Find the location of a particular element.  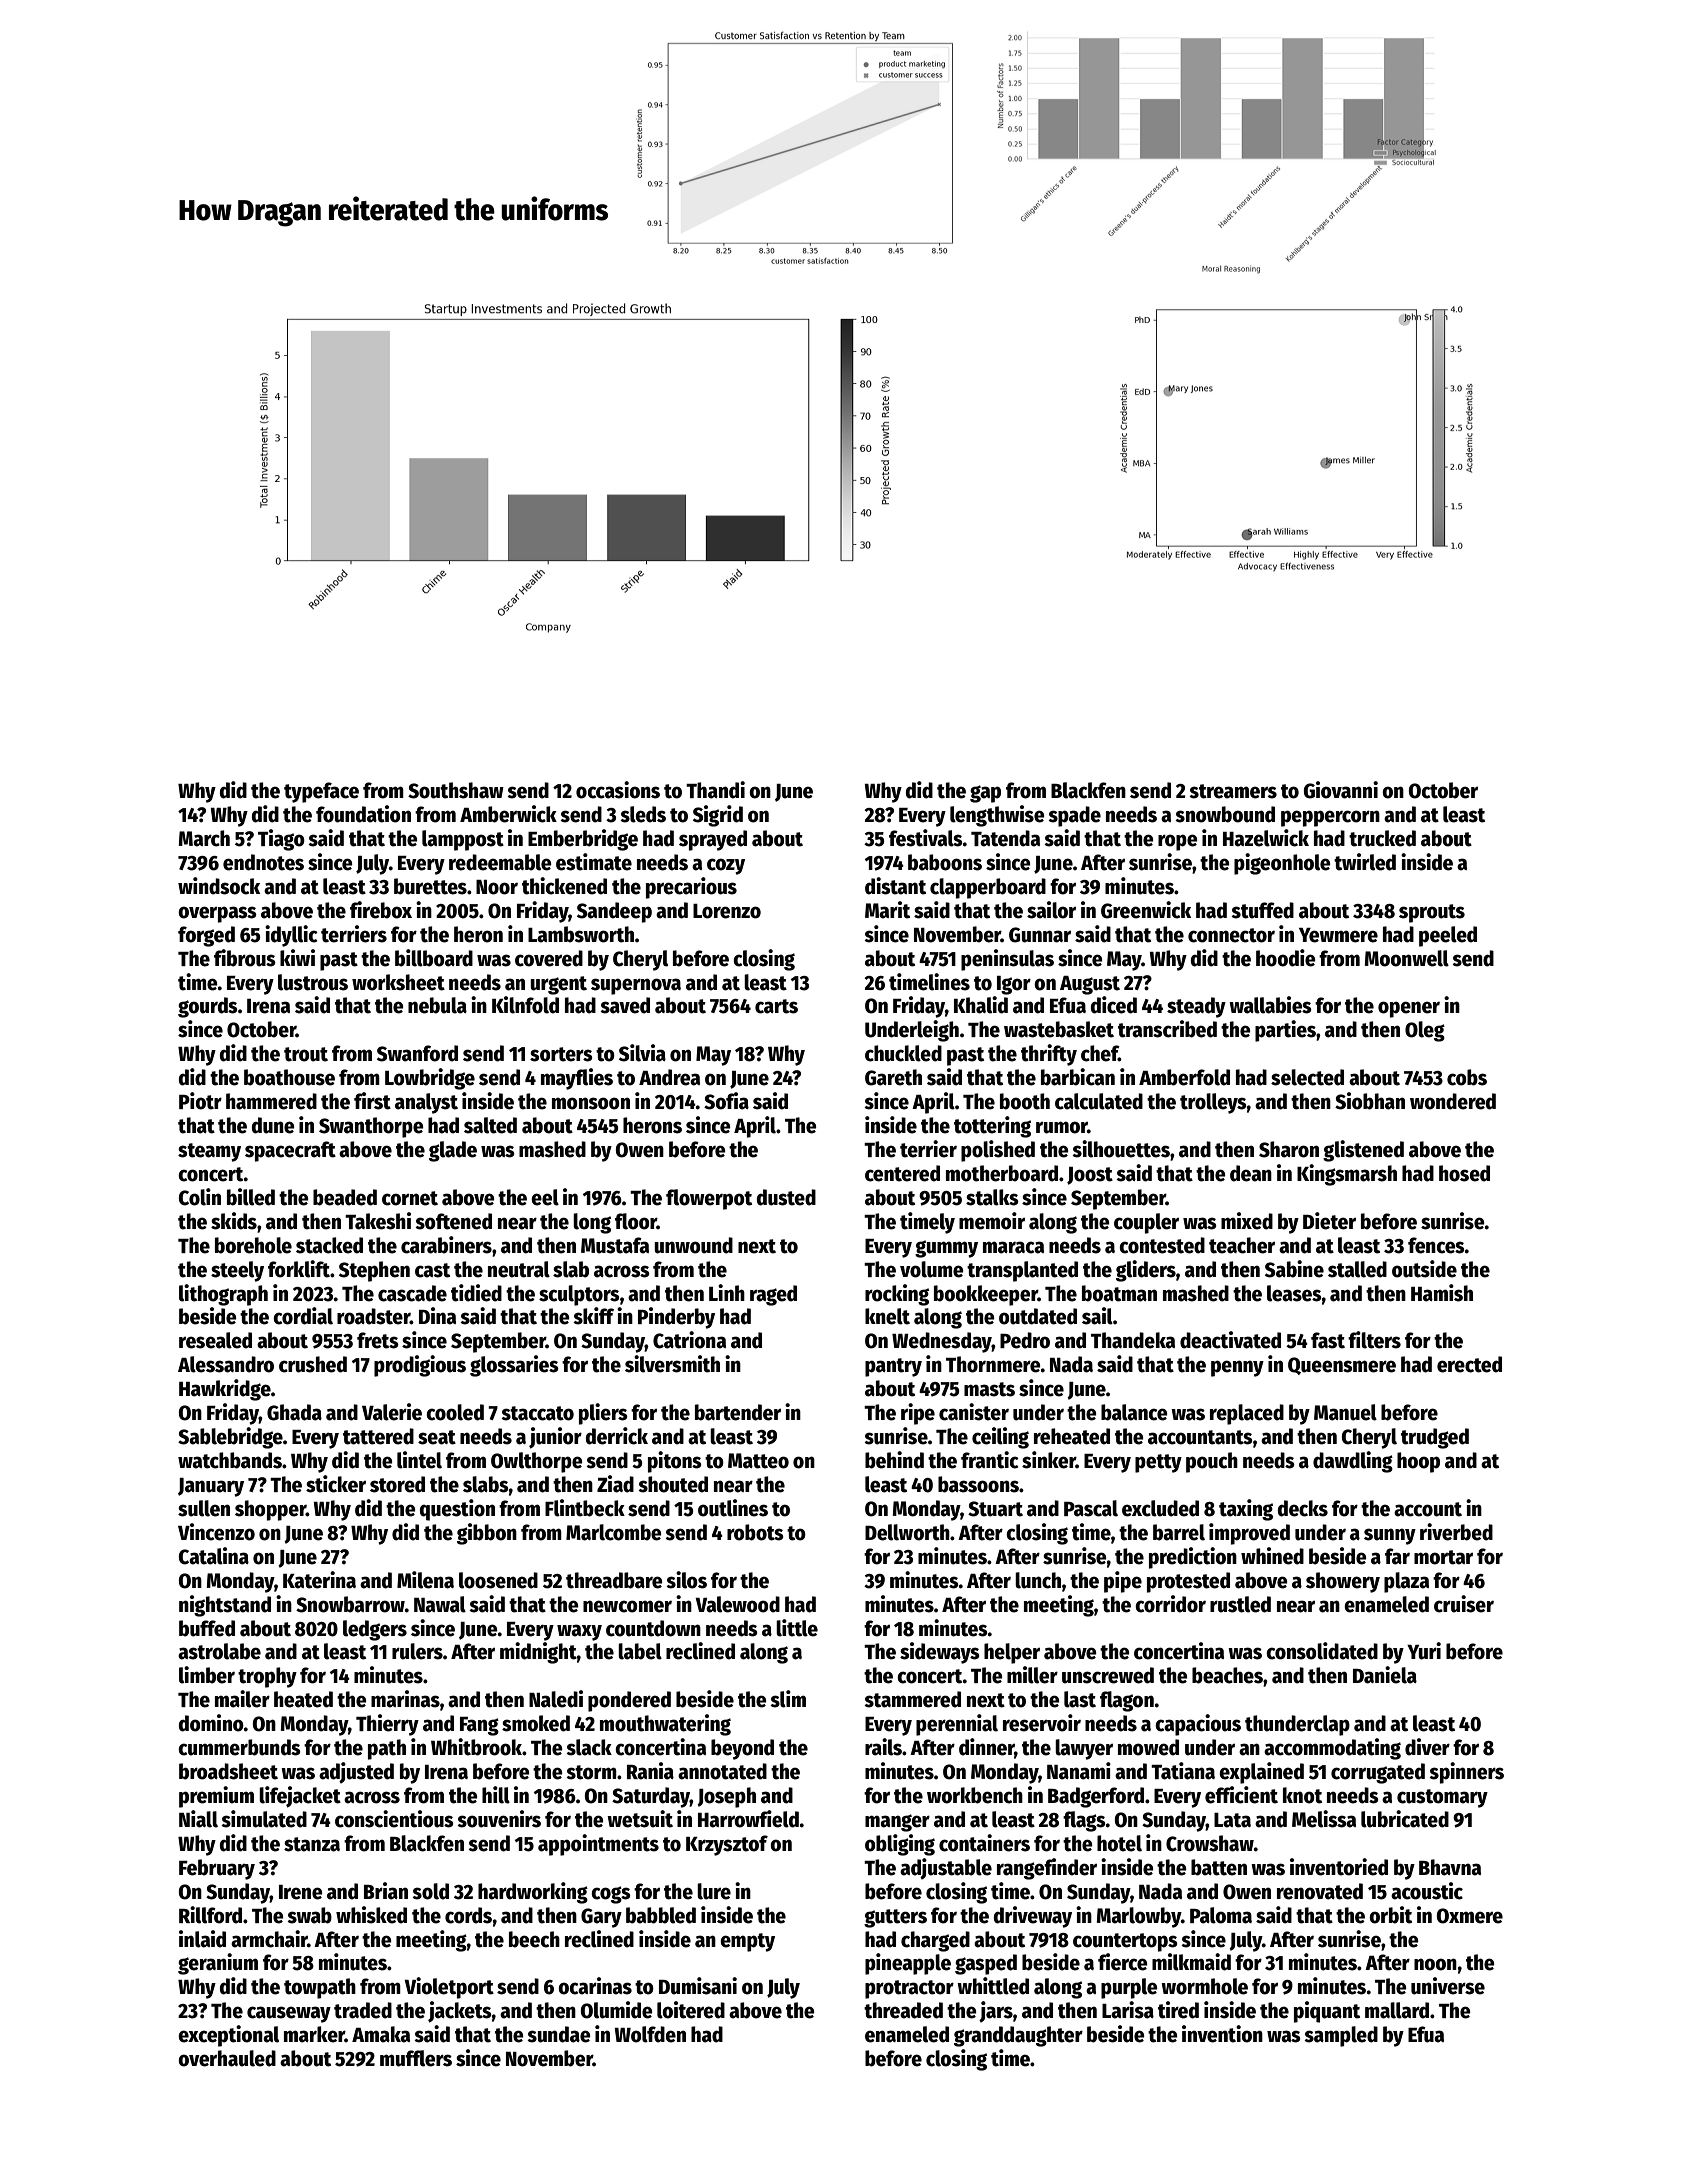

Tiago is located at coordinates (281, 840).
